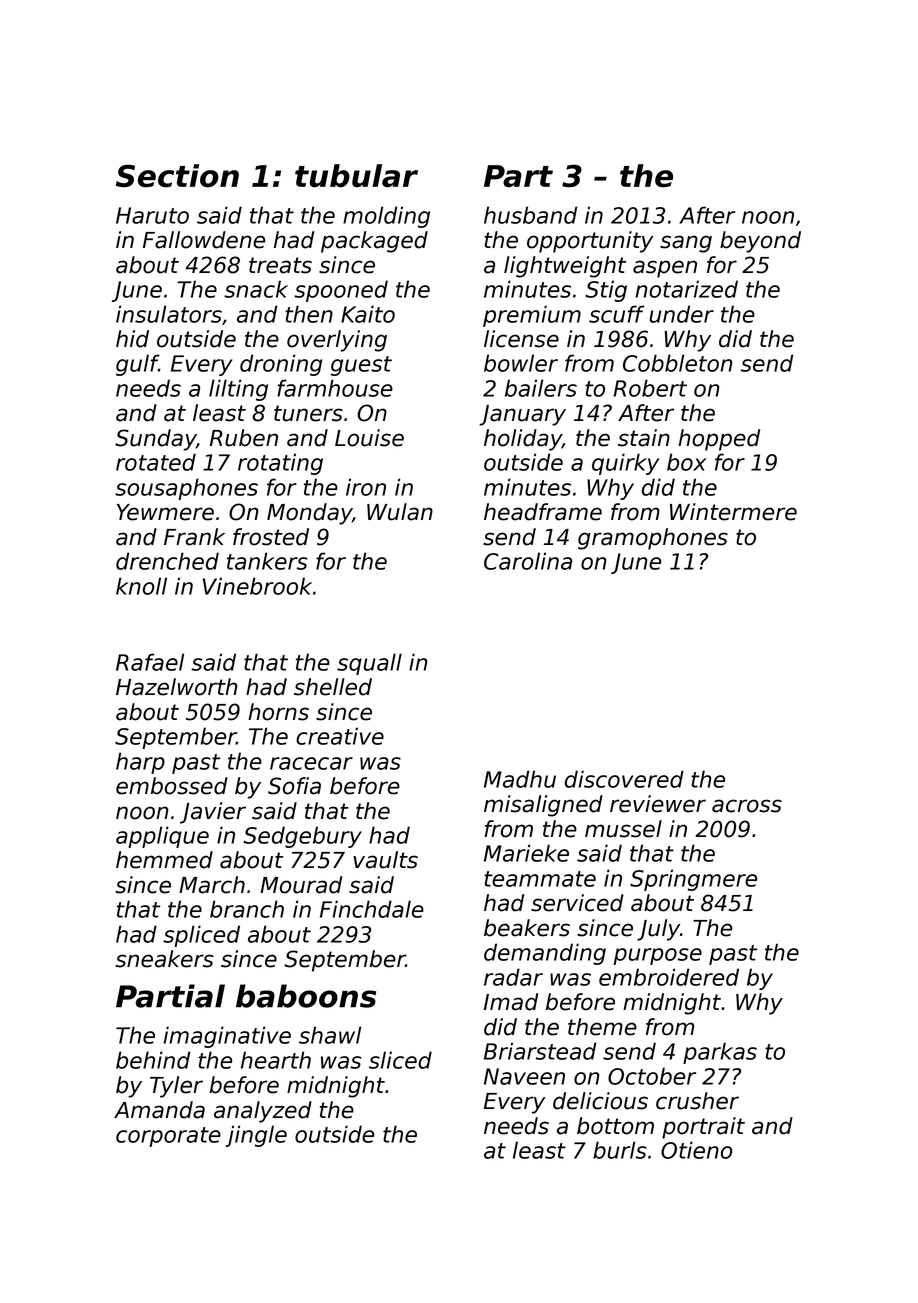  I want to click on Hazelworth, so click(176, 687).
